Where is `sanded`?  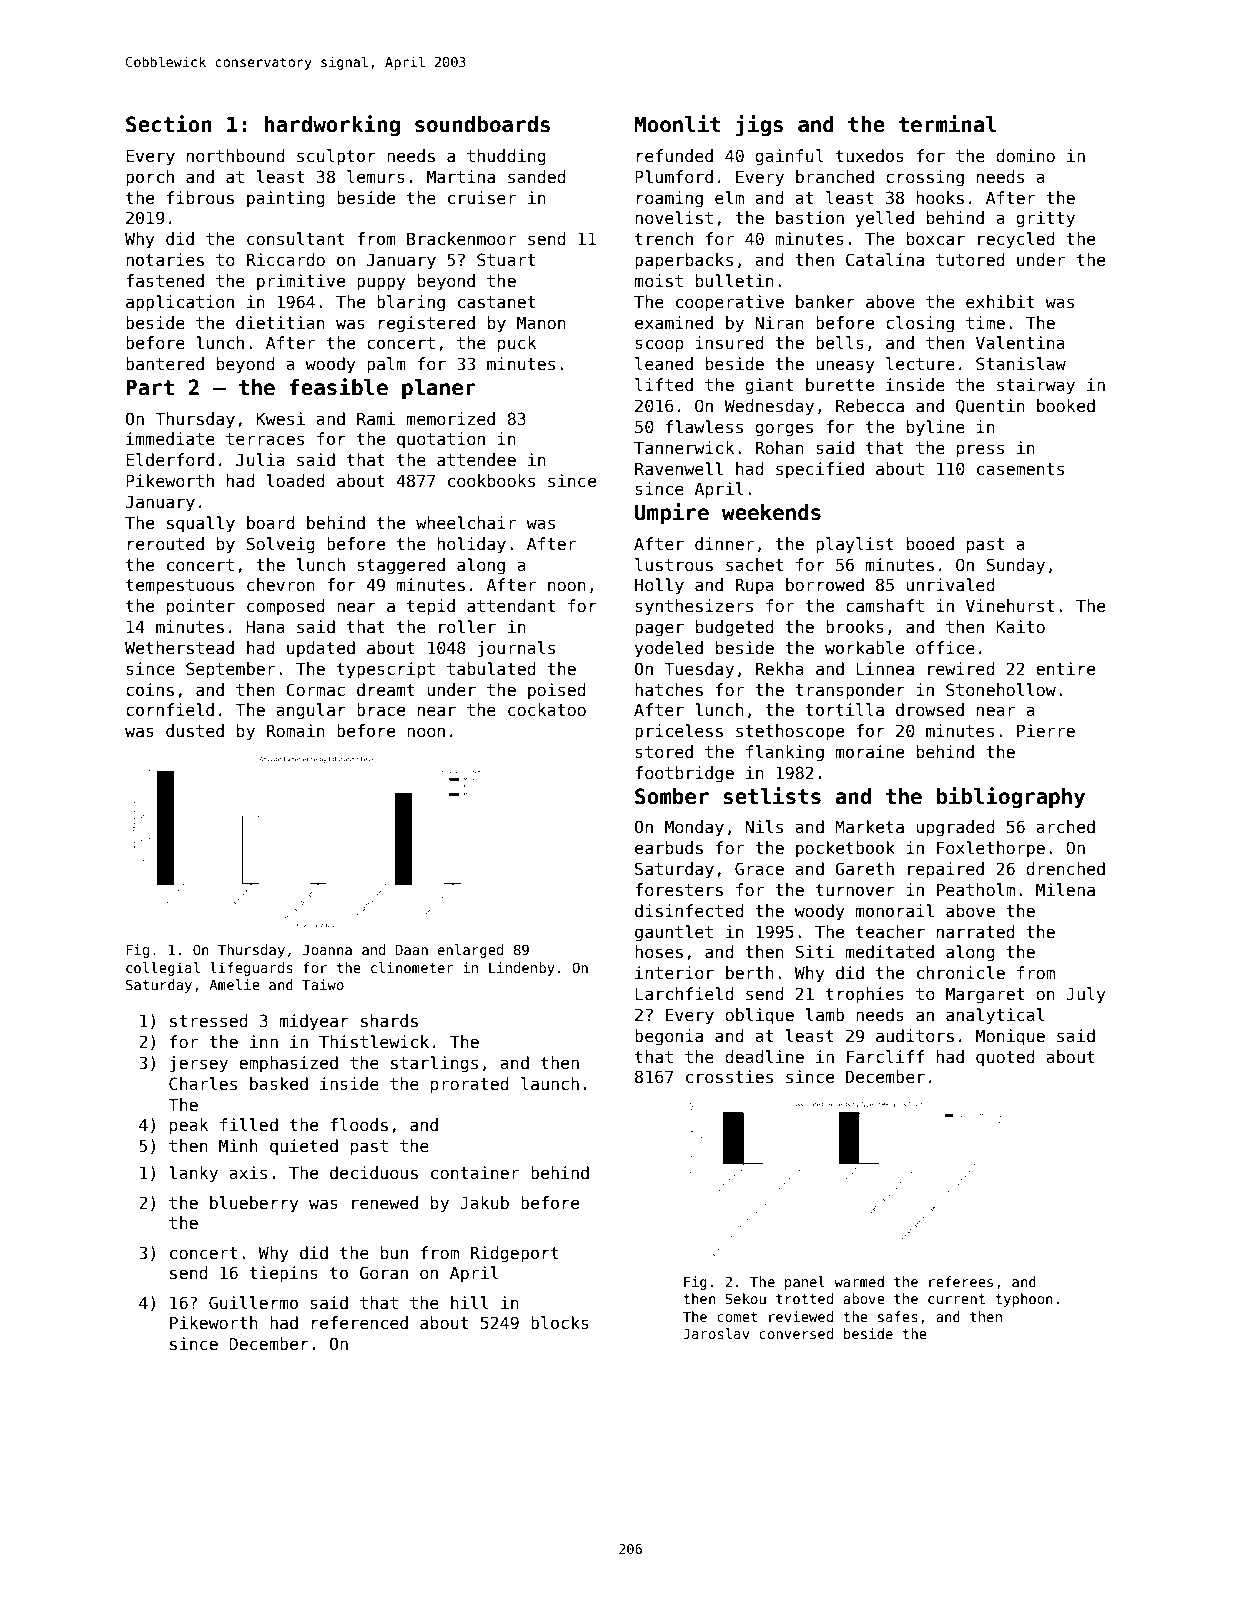 sanded is located at coordinates (537, 177).
